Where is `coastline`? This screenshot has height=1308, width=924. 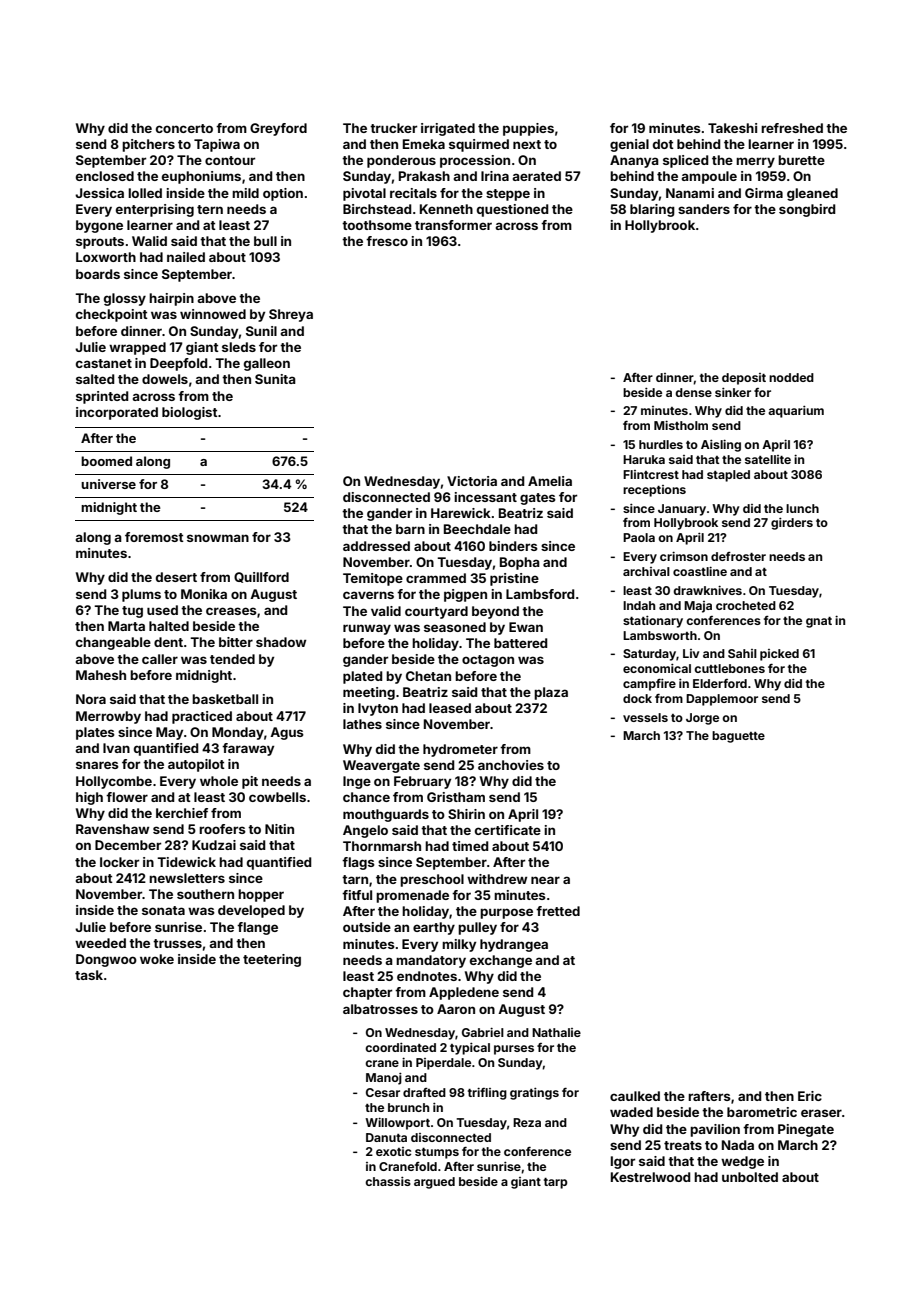
coastline is located at coordinates (700, 571).
